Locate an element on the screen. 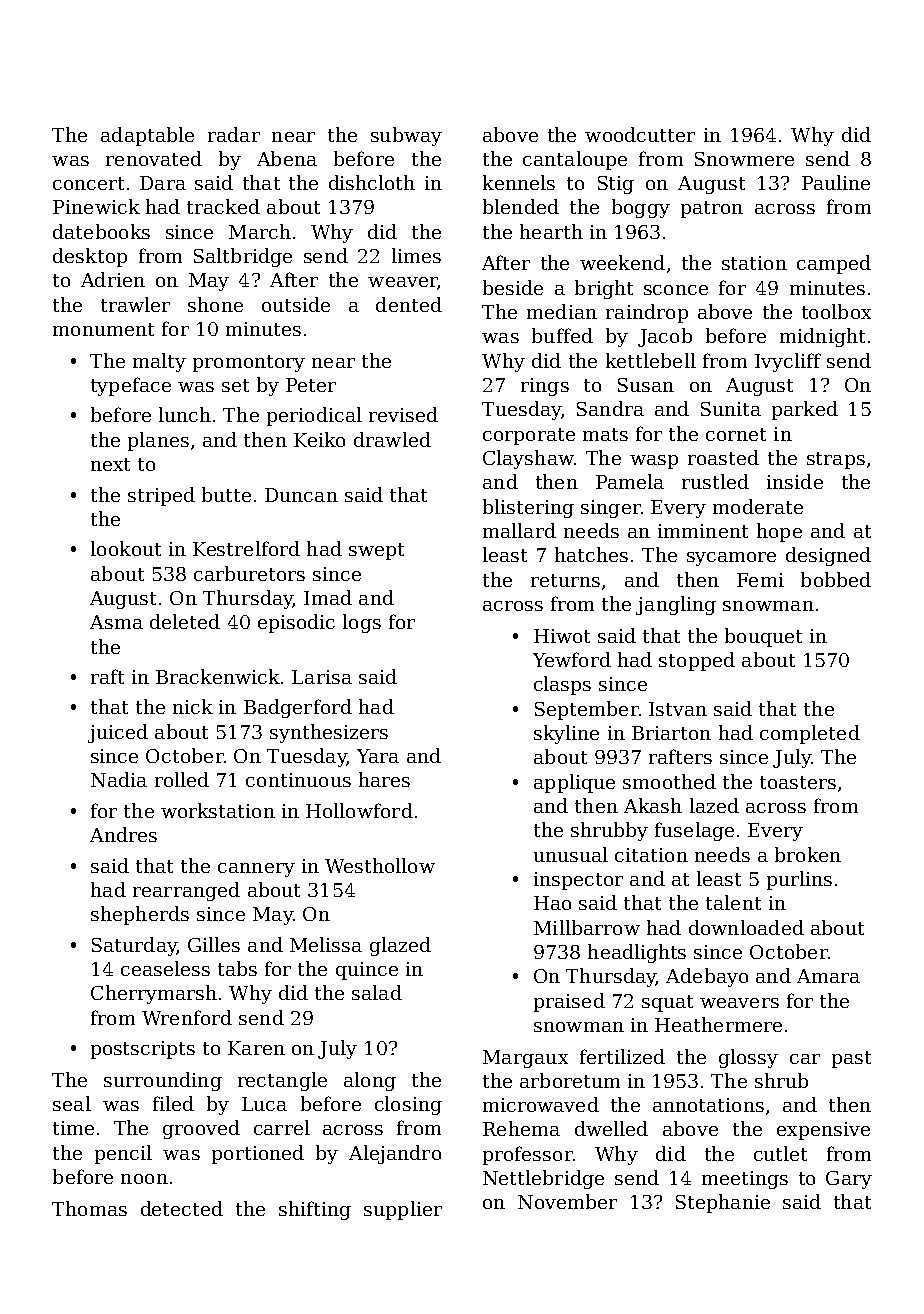 The height and width of the screenshot is (1314, 924). Snowmere is located at coordinates (744, 159).
